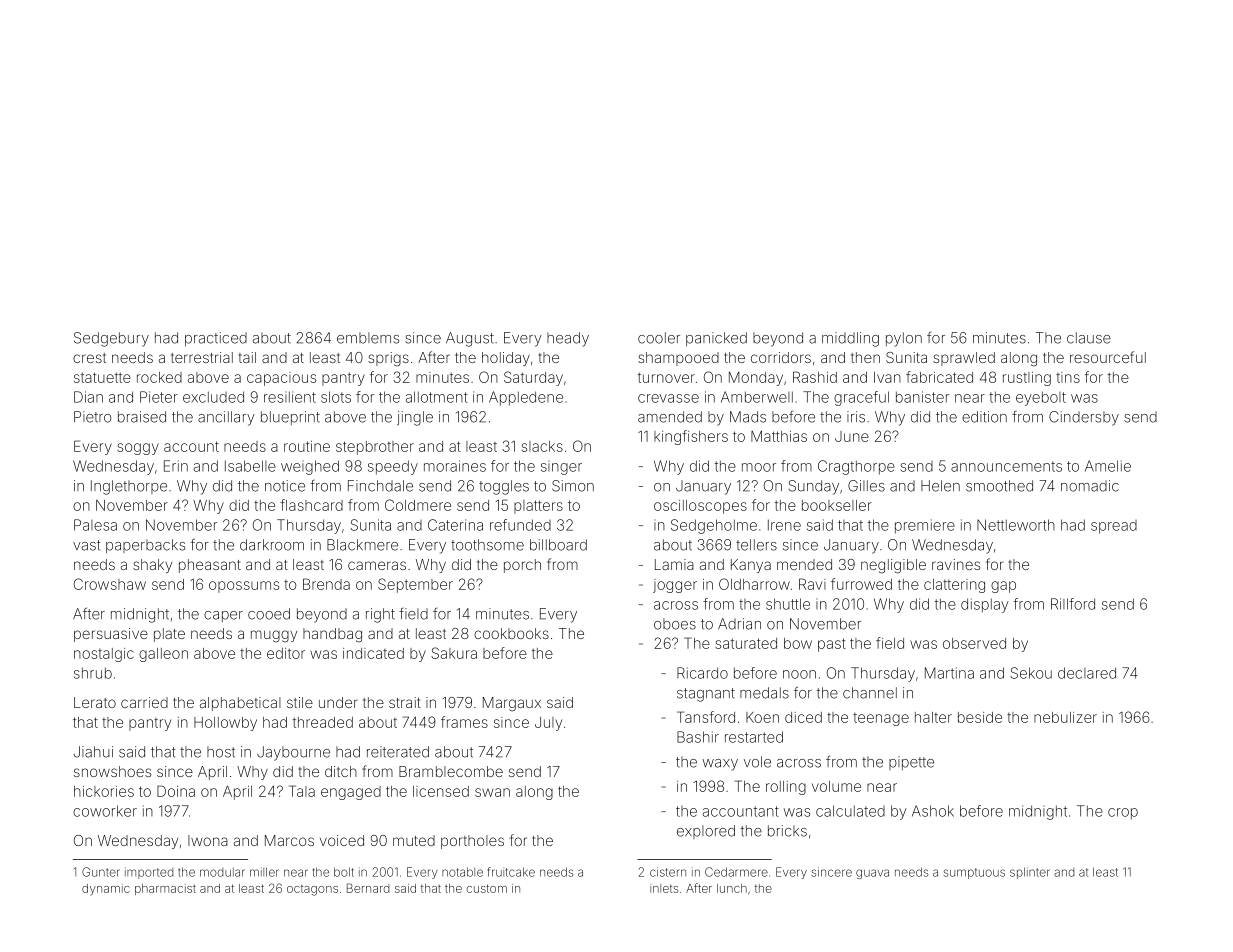  Describe the element at coordinates (264, 872) in the document. I see `miller` at that location.
